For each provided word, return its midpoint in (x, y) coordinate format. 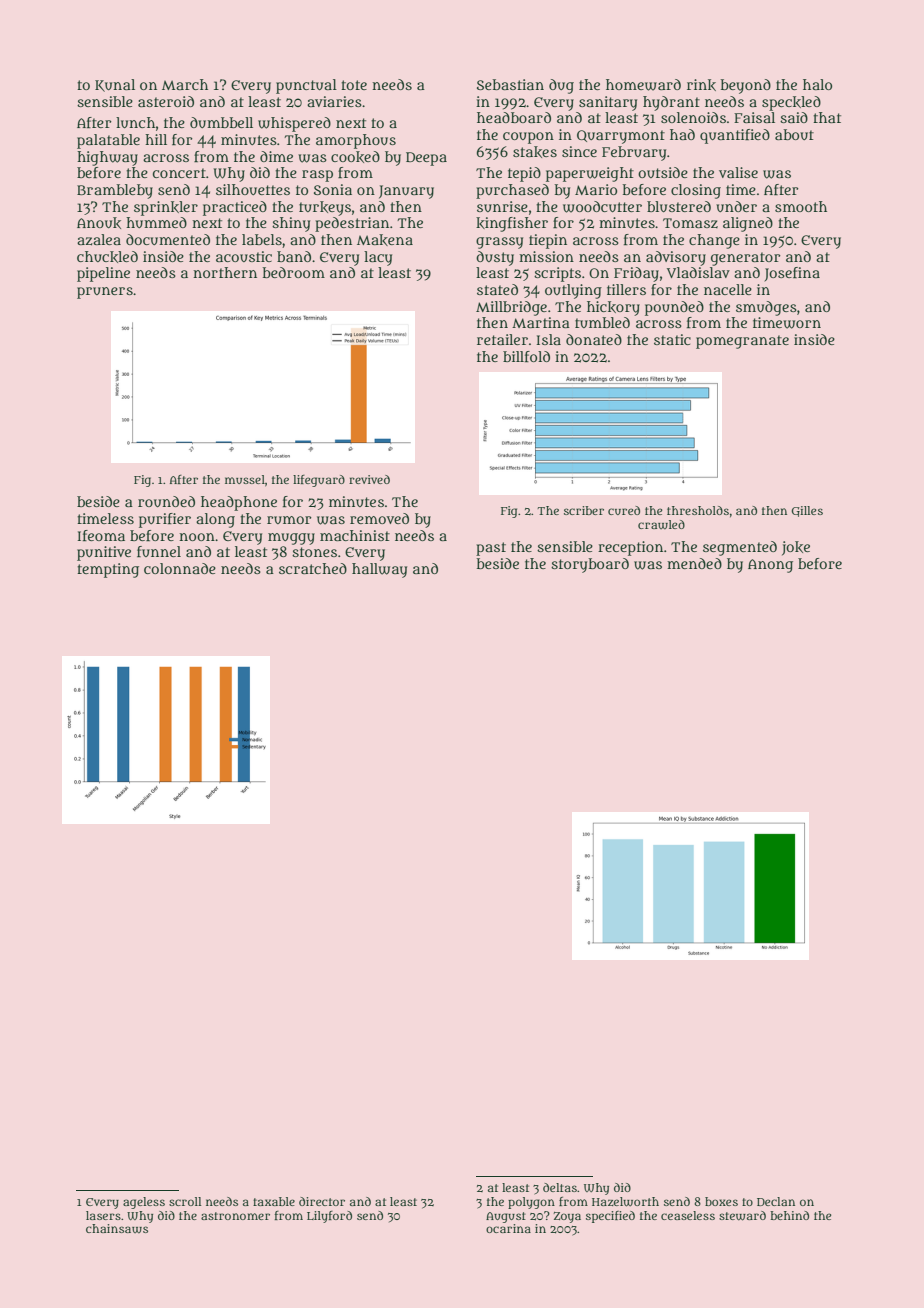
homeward (643, 85)
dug (561, 86)
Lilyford (329, 1217)
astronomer (235, 1216)
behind (789, 1215)
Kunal (115, 85)
